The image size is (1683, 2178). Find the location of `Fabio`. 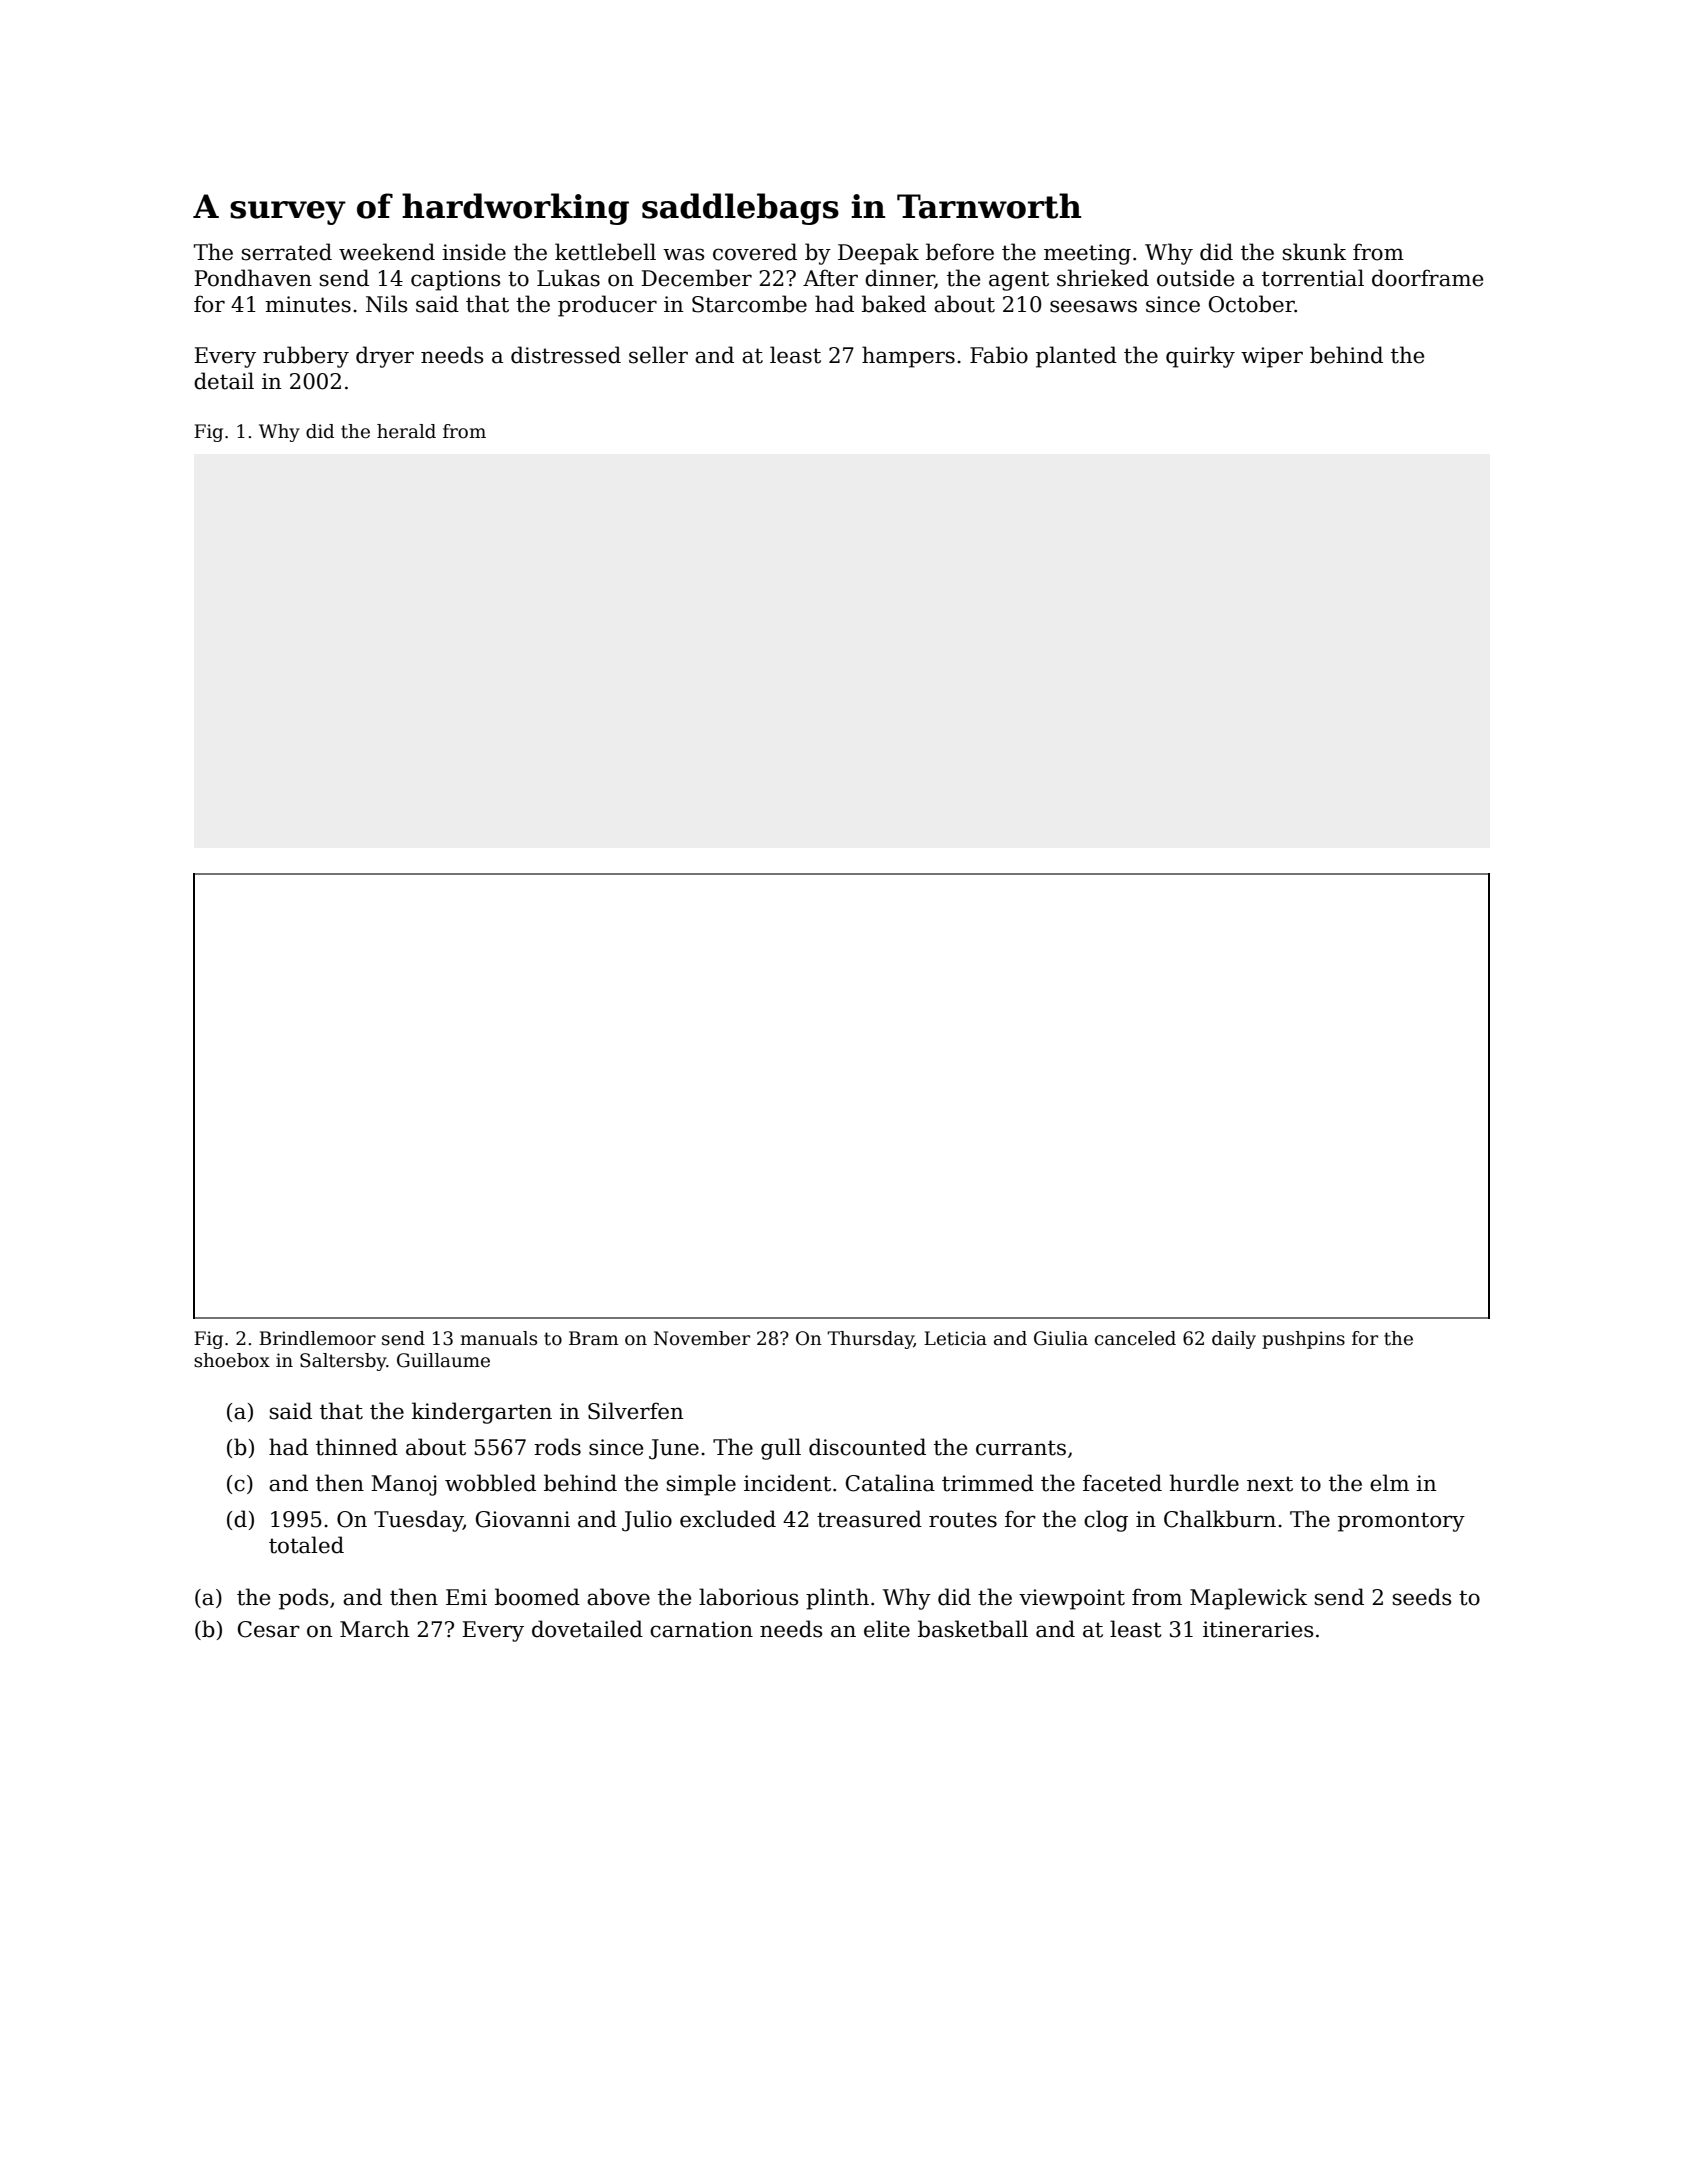

Fabio is located at coordinates (999, 355).
